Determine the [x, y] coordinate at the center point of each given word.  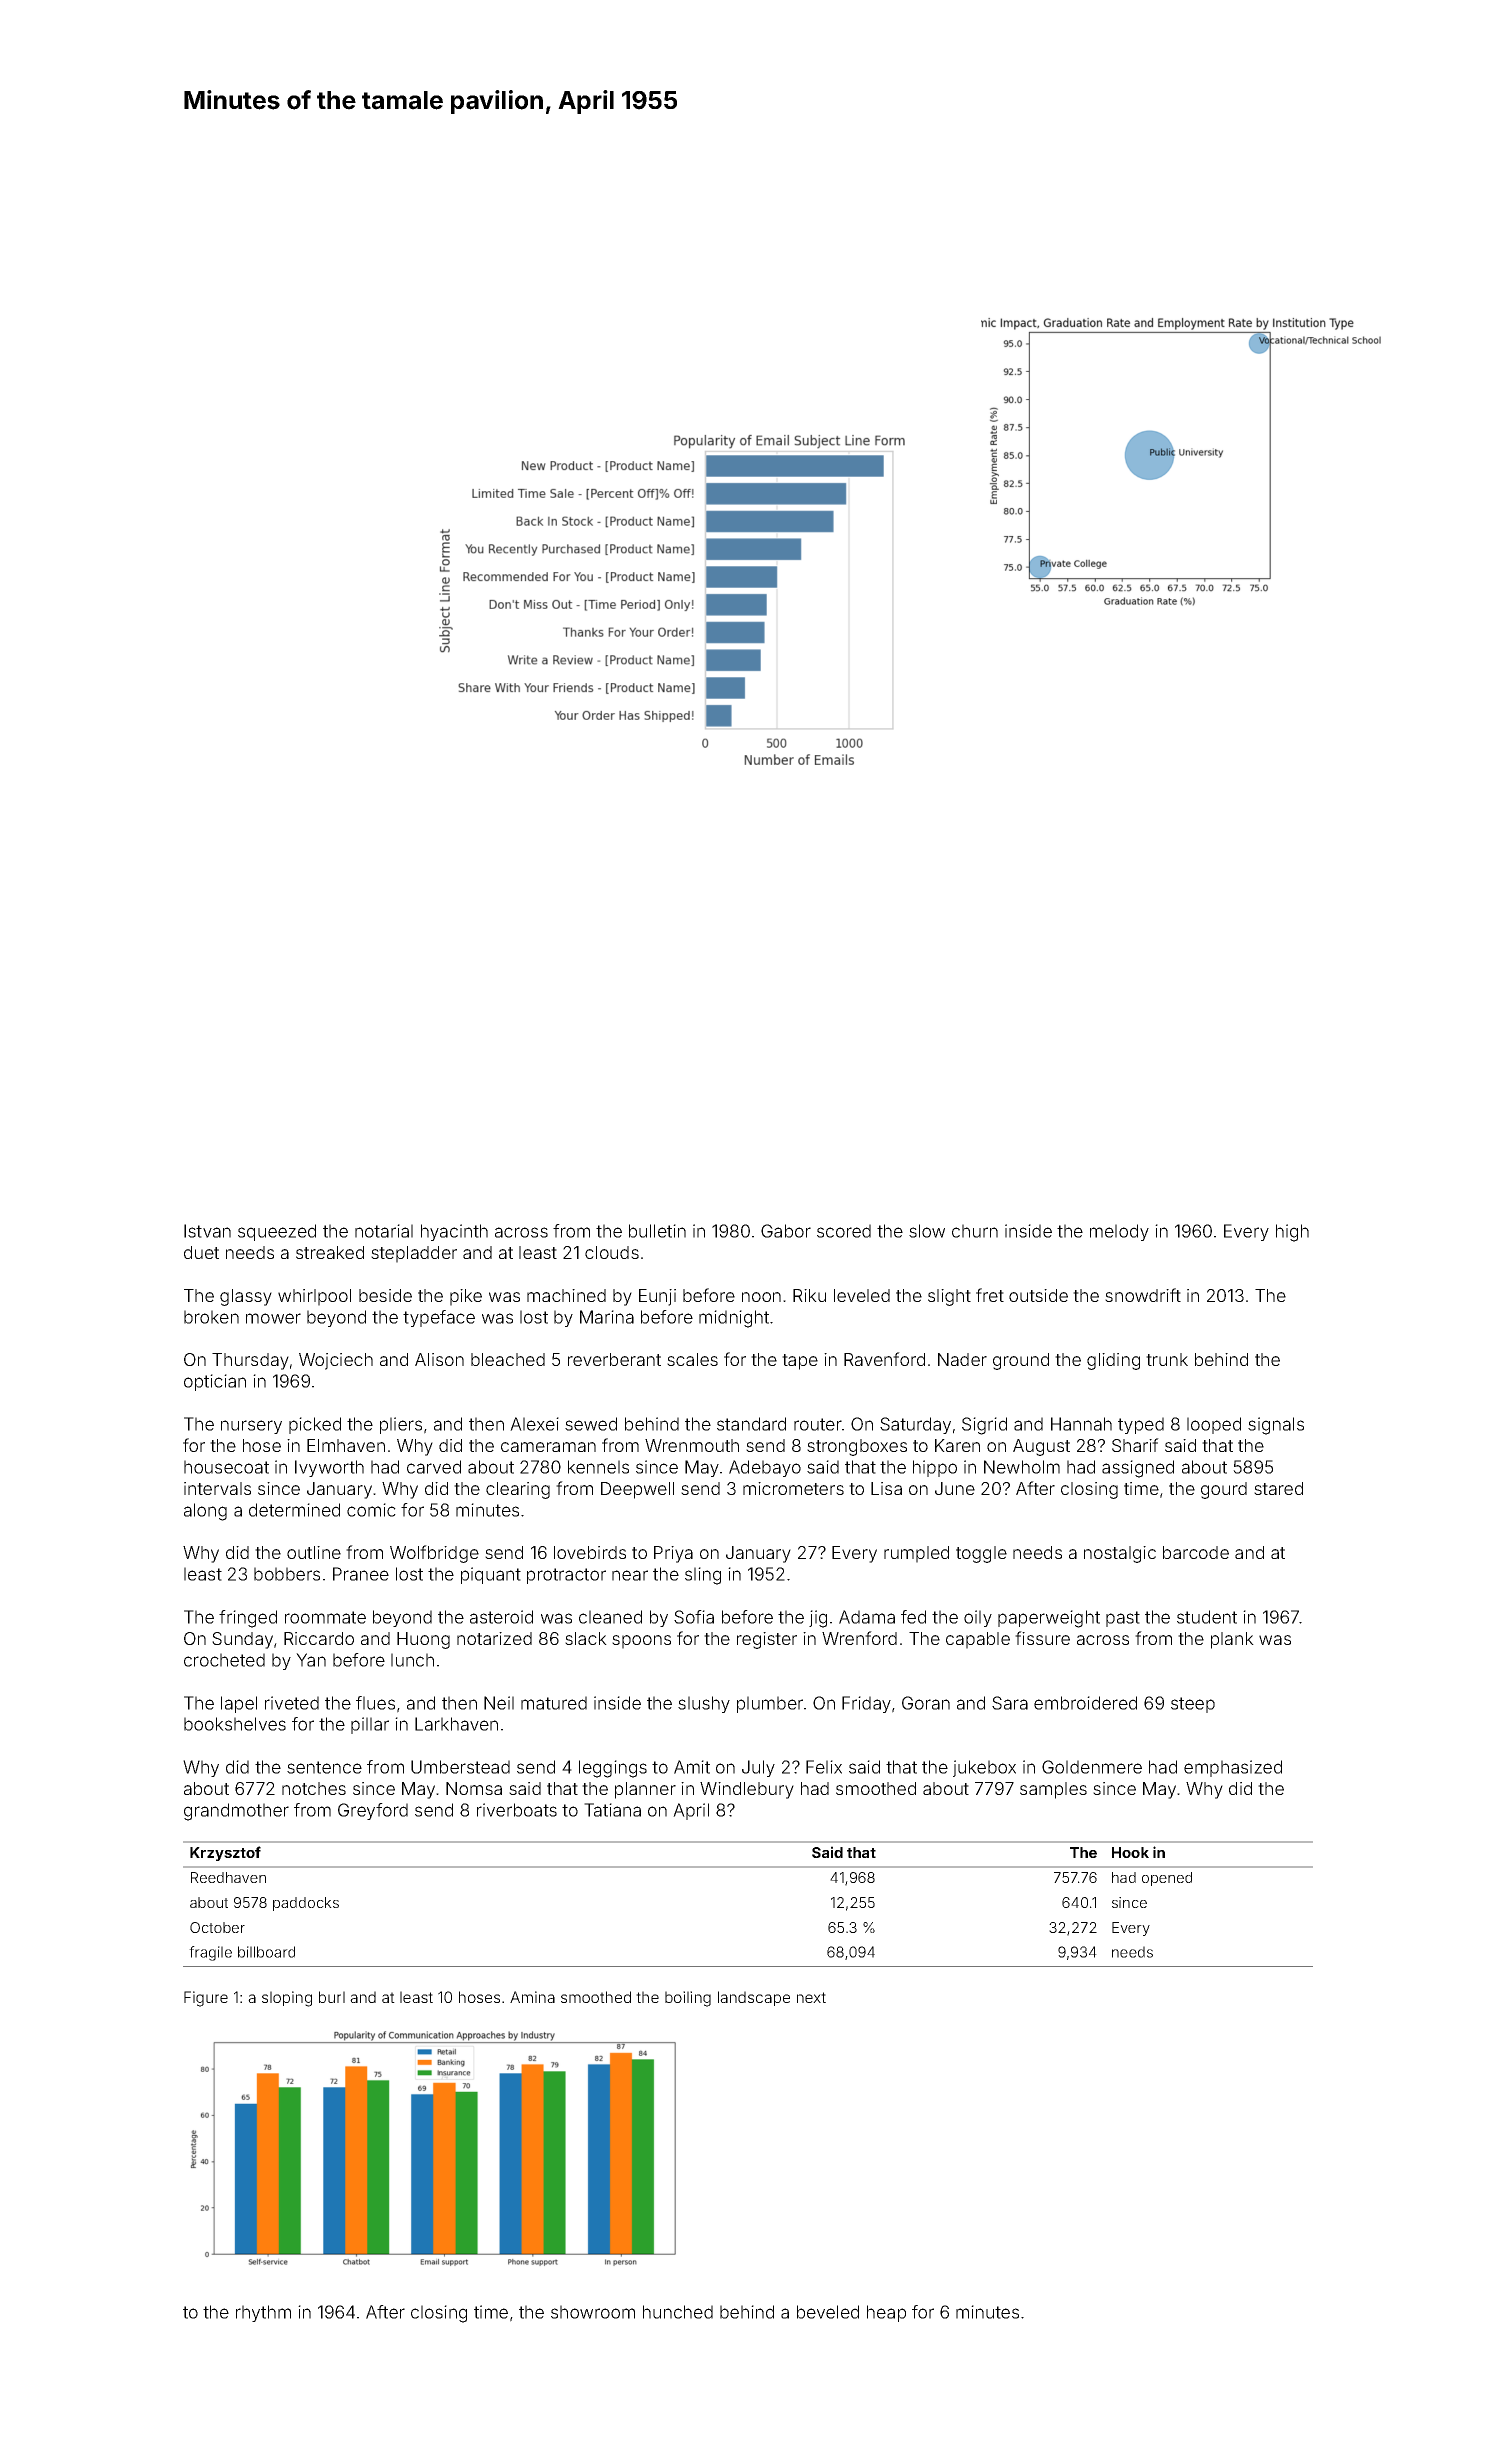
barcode [1196, 1552]
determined [294, 1510]
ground [1021, 1361]
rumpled [916, 1554]
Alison [439, 1359]
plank [1232, 1640]
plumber [770, 1704]
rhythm [263, 2313]
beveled [828, 2312]
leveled [862, 1295]
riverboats [517, 1810]
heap [886, 2313]
